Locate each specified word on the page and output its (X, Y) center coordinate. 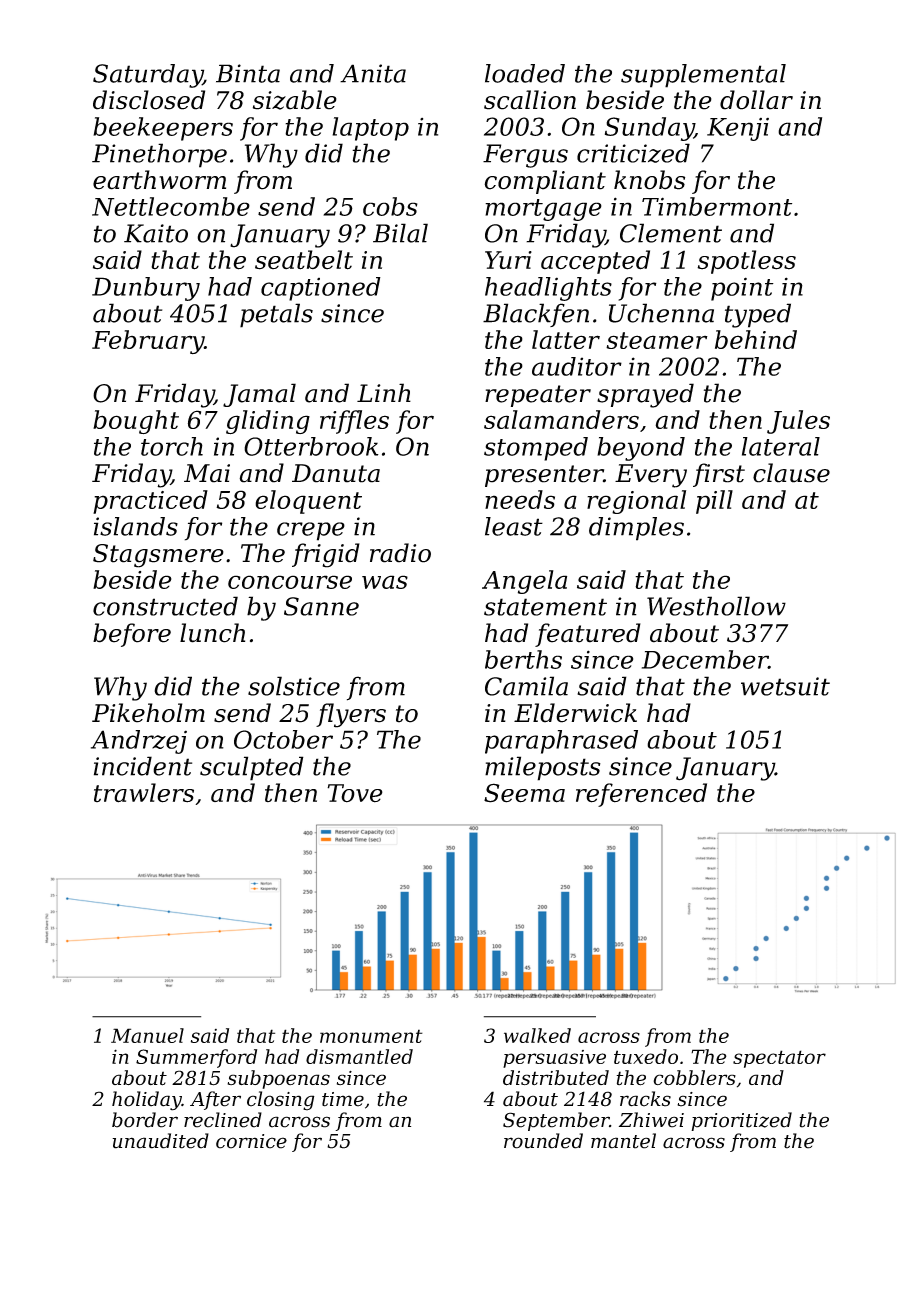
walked (537, 1035)
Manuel (147, 1035)
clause (791, 473)
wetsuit (785, 686)
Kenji (738, 129)
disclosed (149, 100)
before (132, 635)
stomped (536, 449)
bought (136, 422)
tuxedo (646, 1056)
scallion (530, 100)
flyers (351, 715)
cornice (251, 1141)
